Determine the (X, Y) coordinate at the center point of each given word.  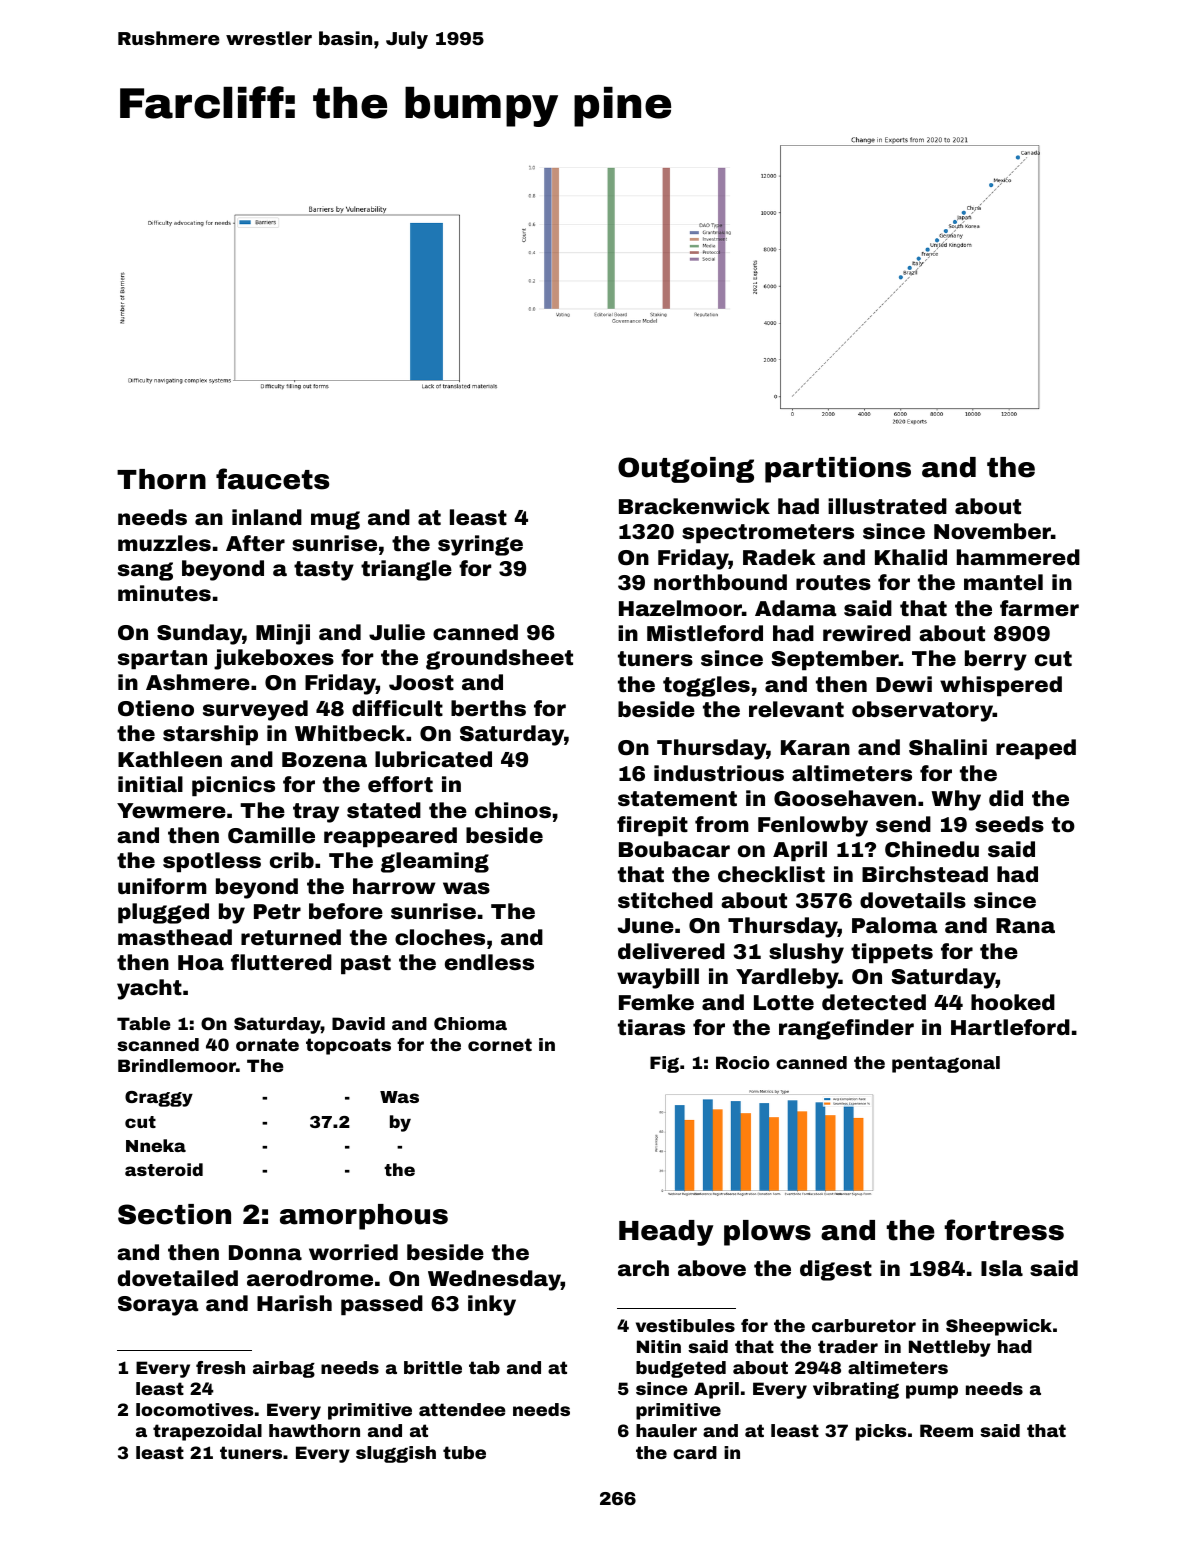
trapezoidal (207, 1432)
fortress (1004, 1230)
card (695, 1452)
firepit (652, 826)
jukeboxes (274, 659)
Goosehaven (845, 798)
